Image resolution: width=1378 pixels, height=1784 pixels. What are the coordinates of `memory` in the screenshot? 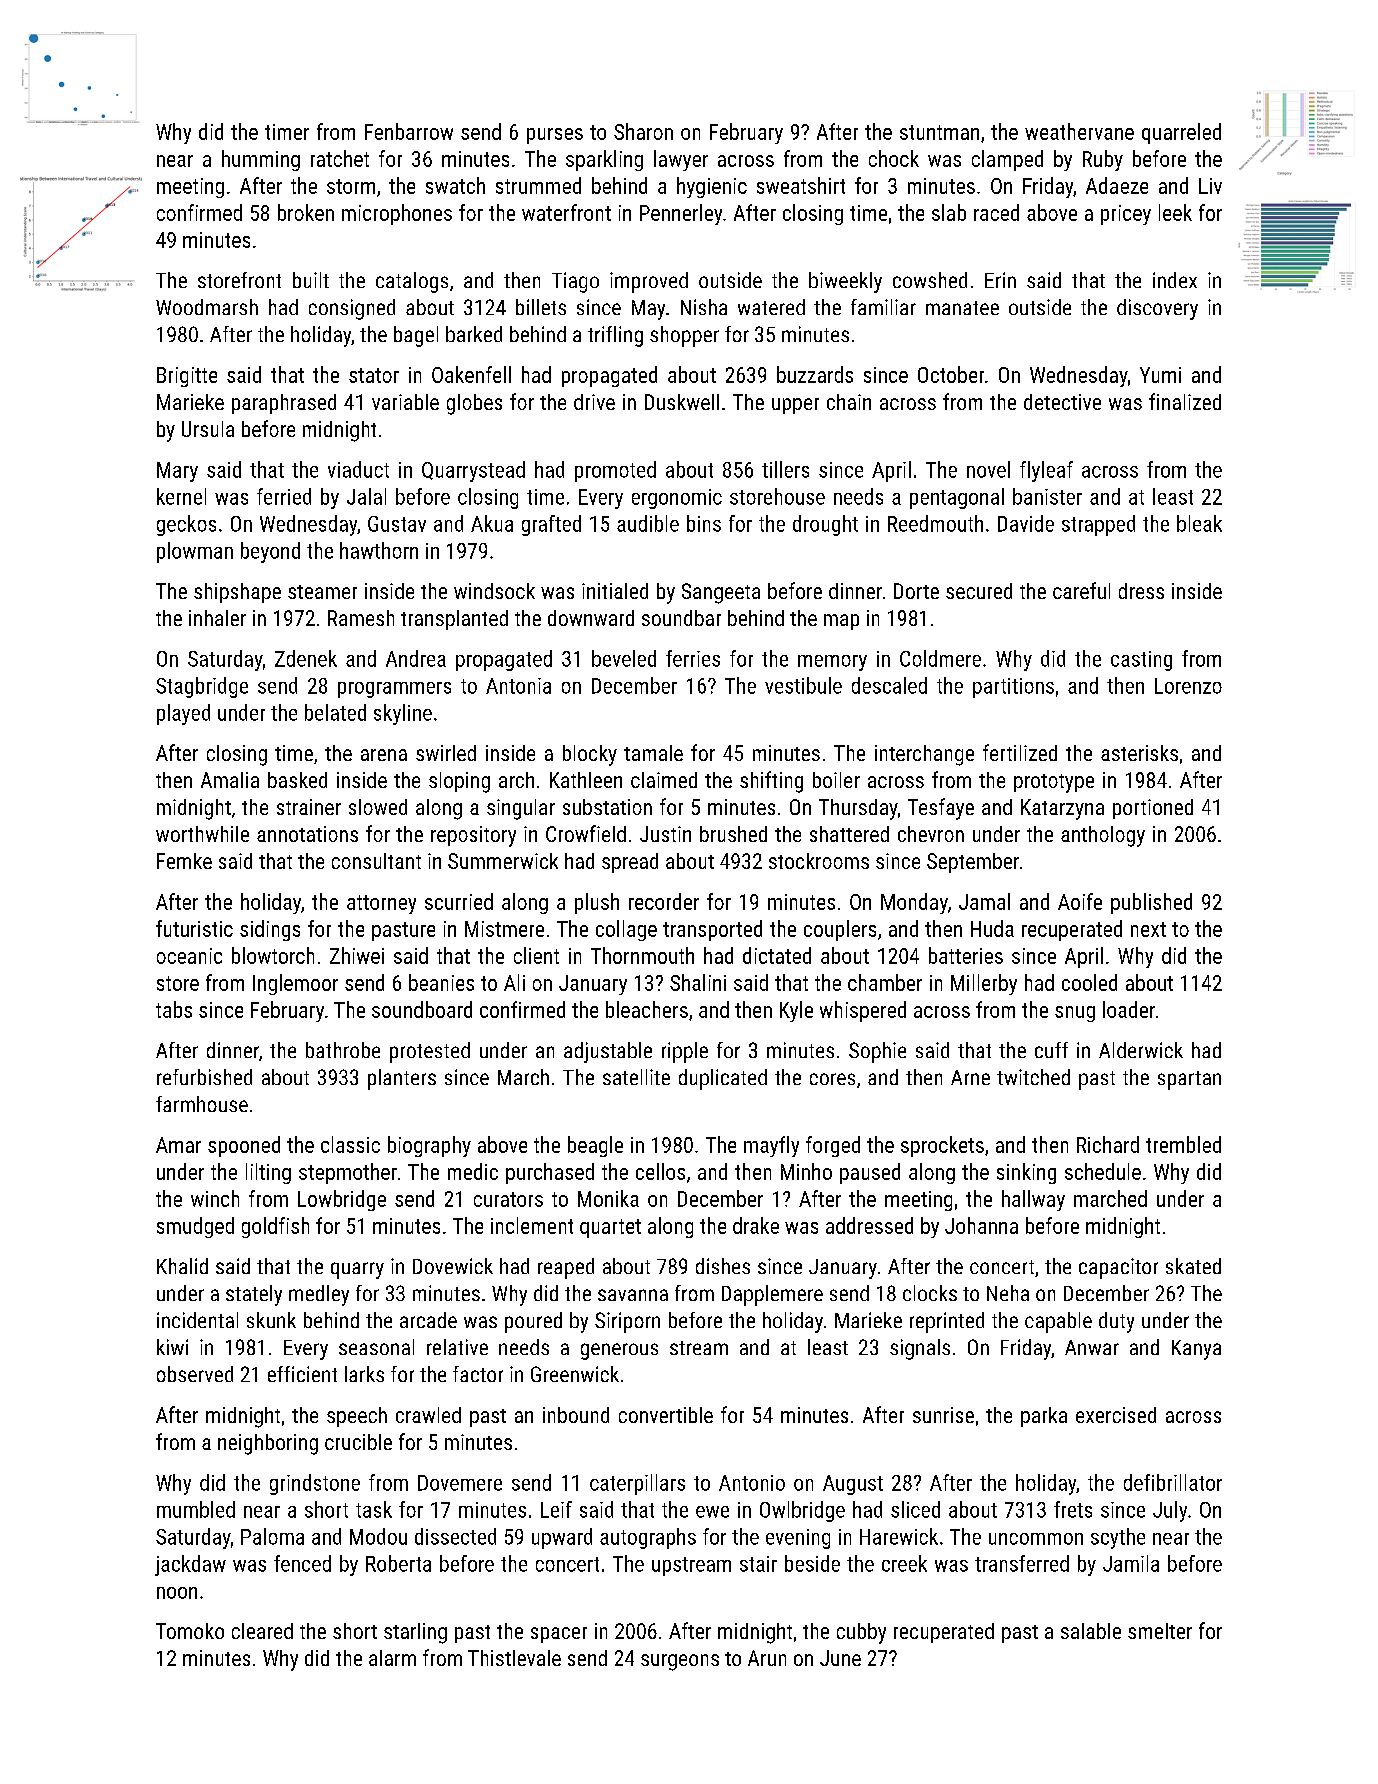 It's located at (832, 663).
